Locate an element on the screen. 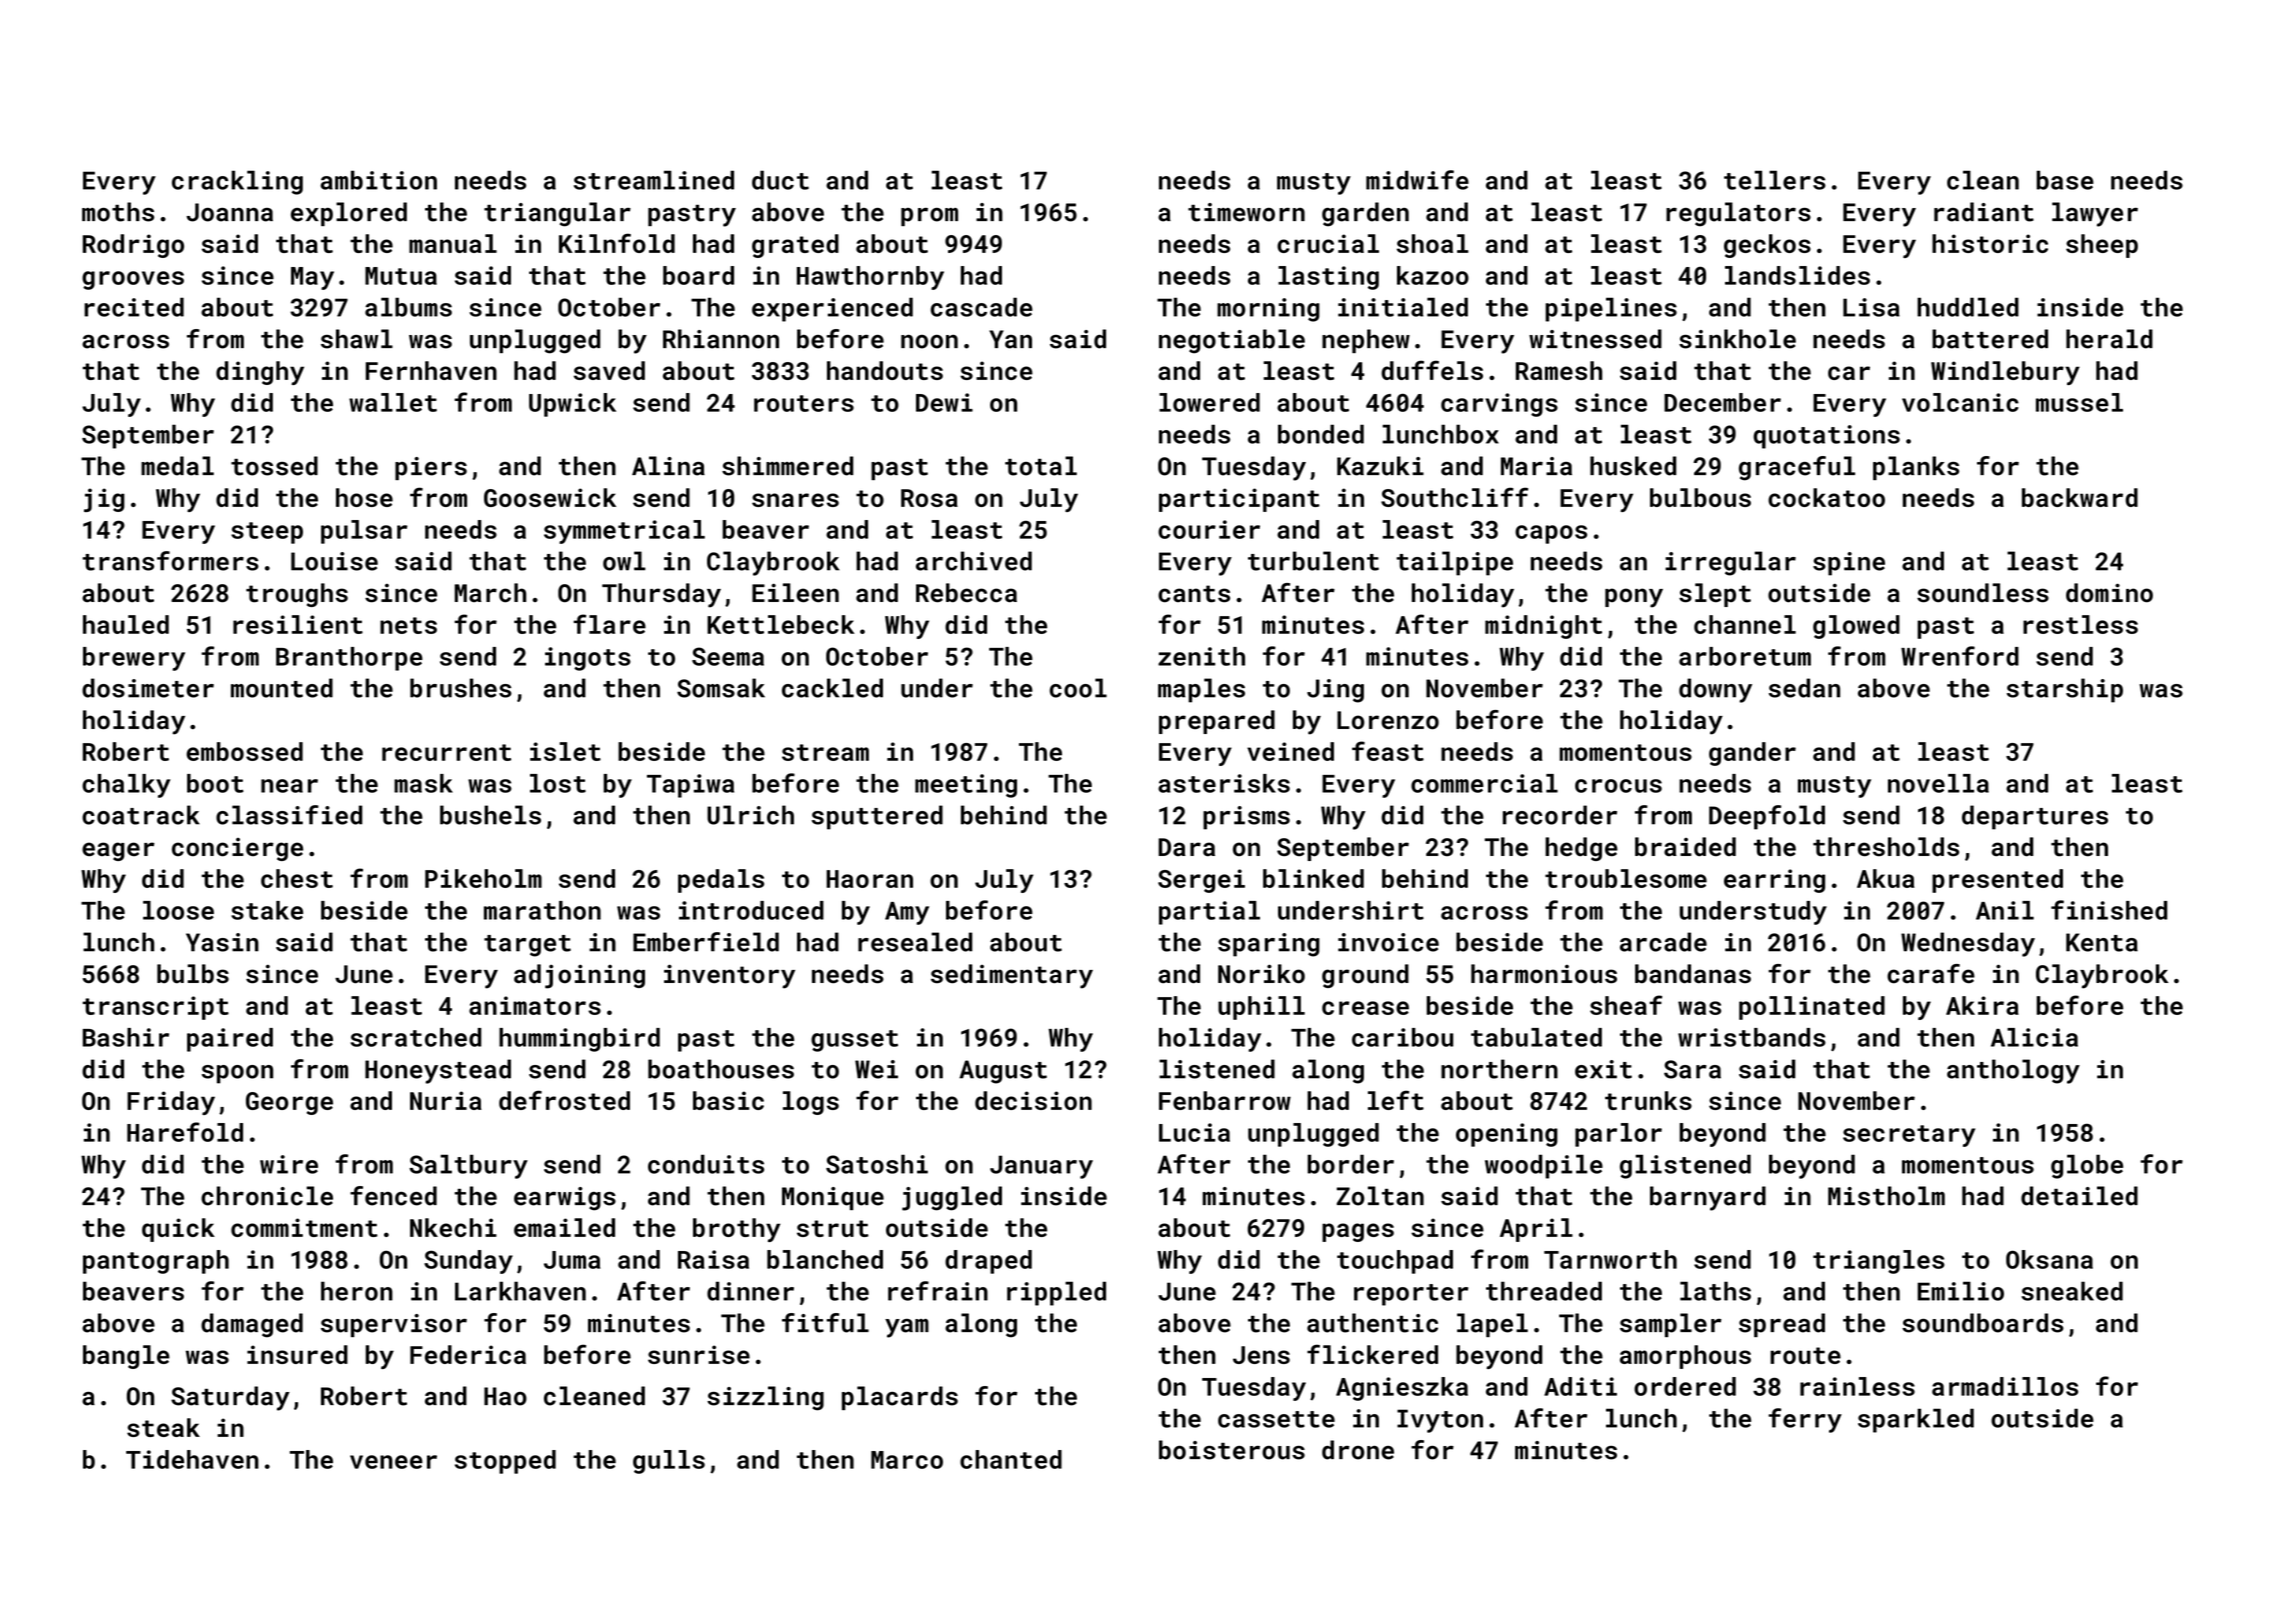 The width and height of the screenshot is (2271, 1606). duct is located at coordinates (780, 180).
